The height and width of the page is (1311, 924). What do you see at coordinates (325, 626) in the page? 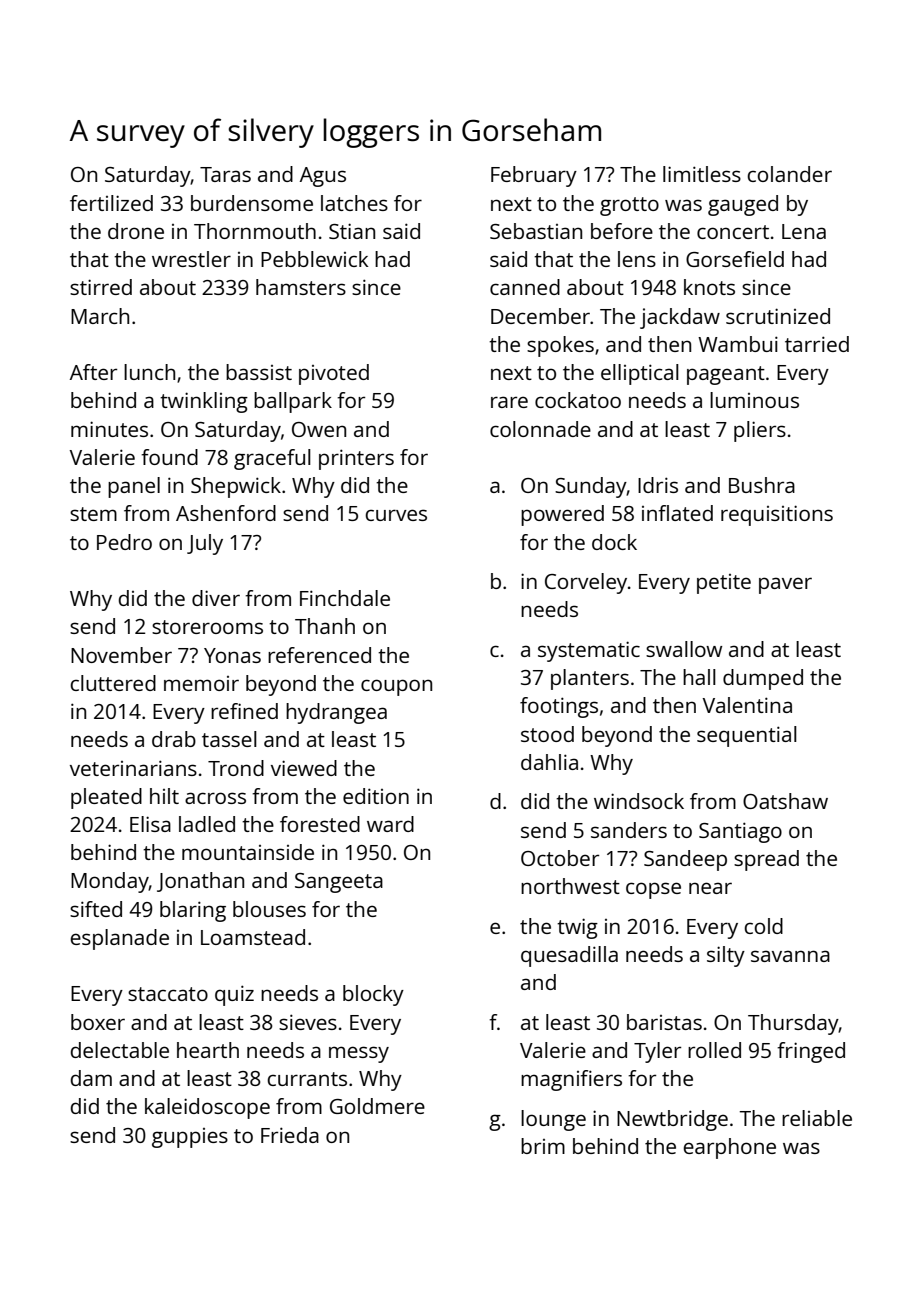
I see `Thanh` at bounding box center [325, 626].
